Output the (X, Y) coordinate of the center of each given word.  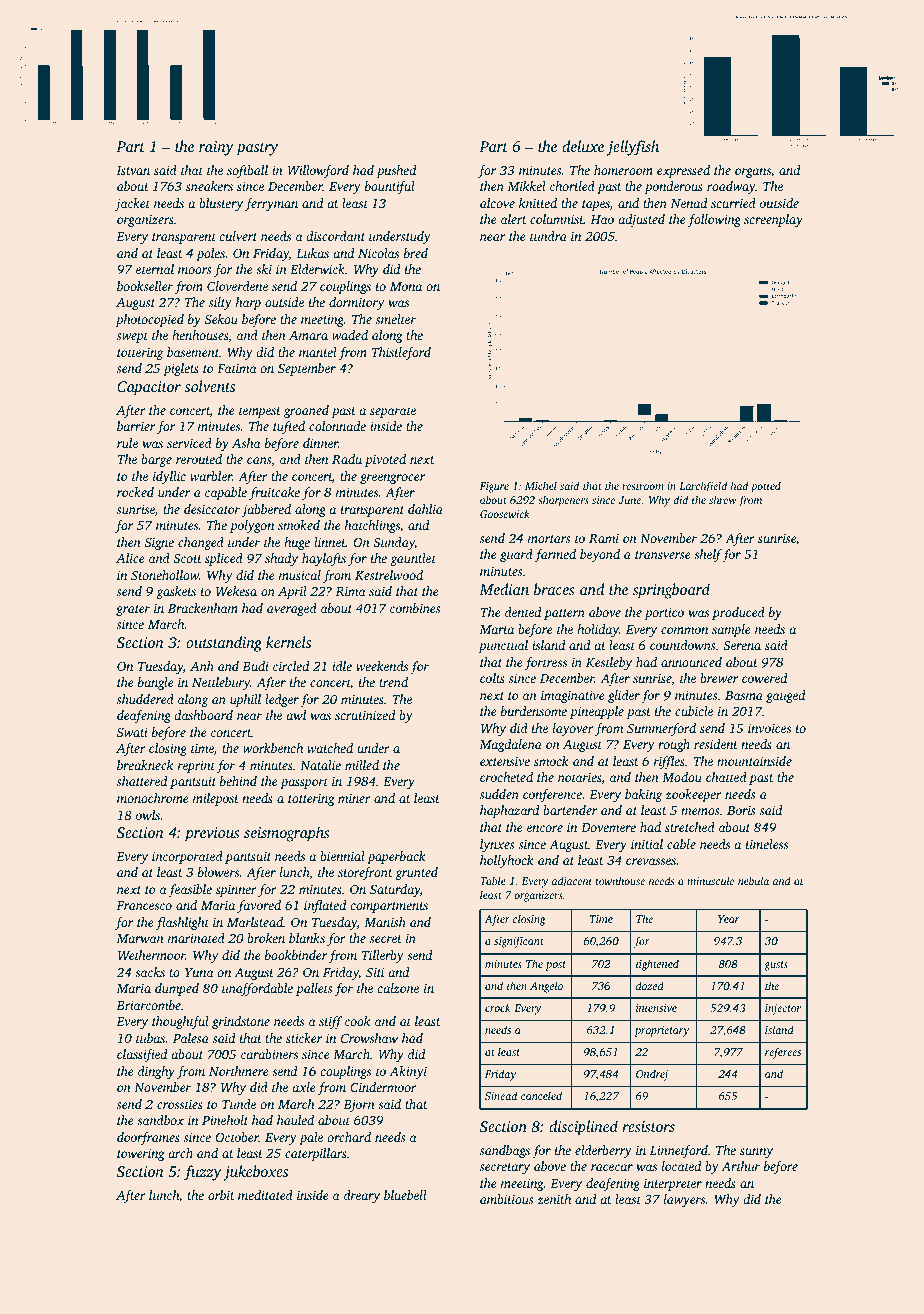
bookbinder (296, 955)
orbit (221, 1195)
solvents (209, 386)
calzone (398, 988)
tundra (548, 236)
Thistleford (401, 353)
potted (766, 487)
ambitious (507, 1199)
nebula (753, 880)
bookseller (145, 286)
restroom (643, 486)
